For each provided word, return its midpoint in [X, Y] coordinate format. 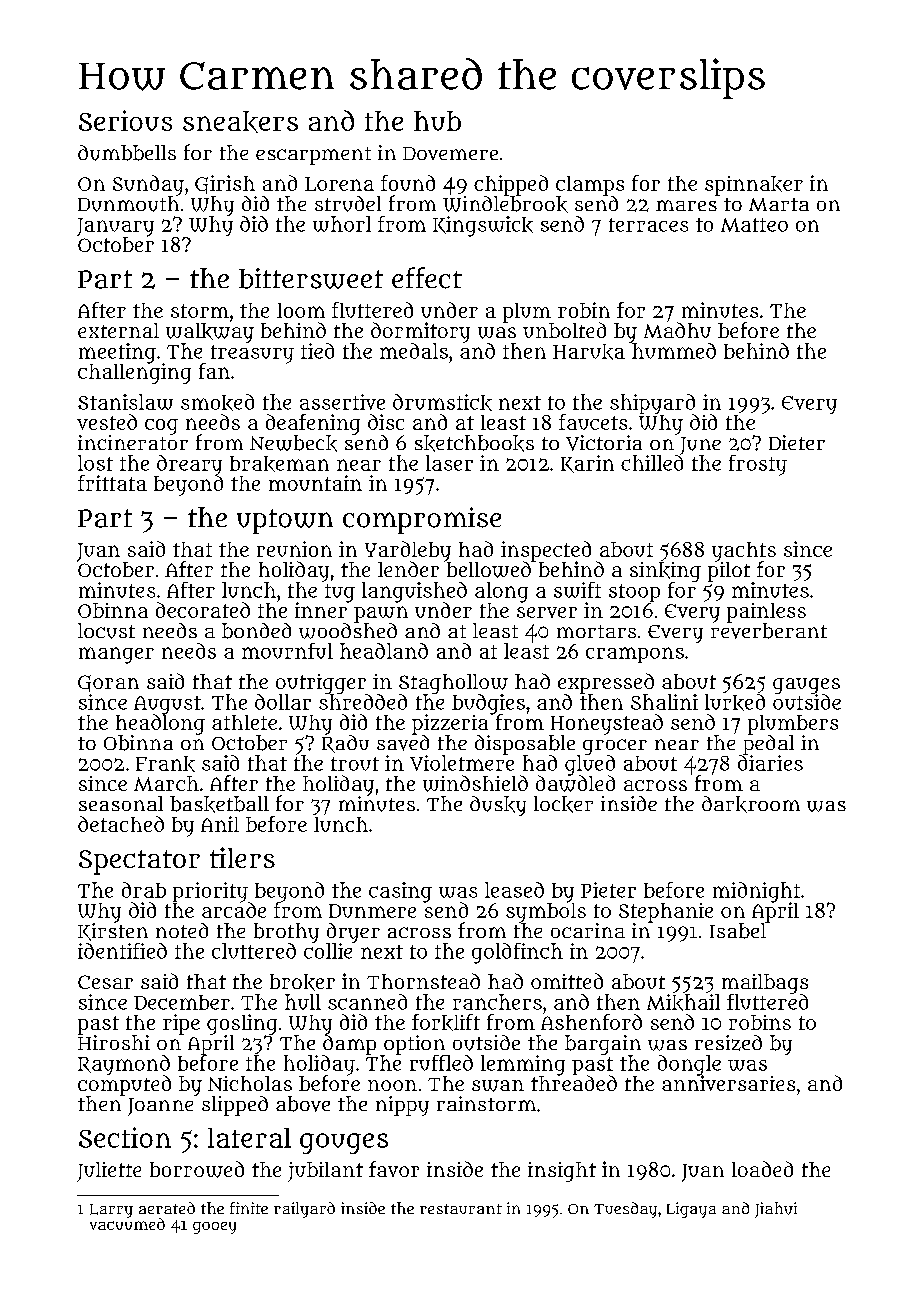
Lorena [339, 184]
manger [116, 655]
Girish [225, 184]
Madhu [677, 330]
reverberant [769, 631]
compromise [422, 520]
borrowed [197, 1169]
